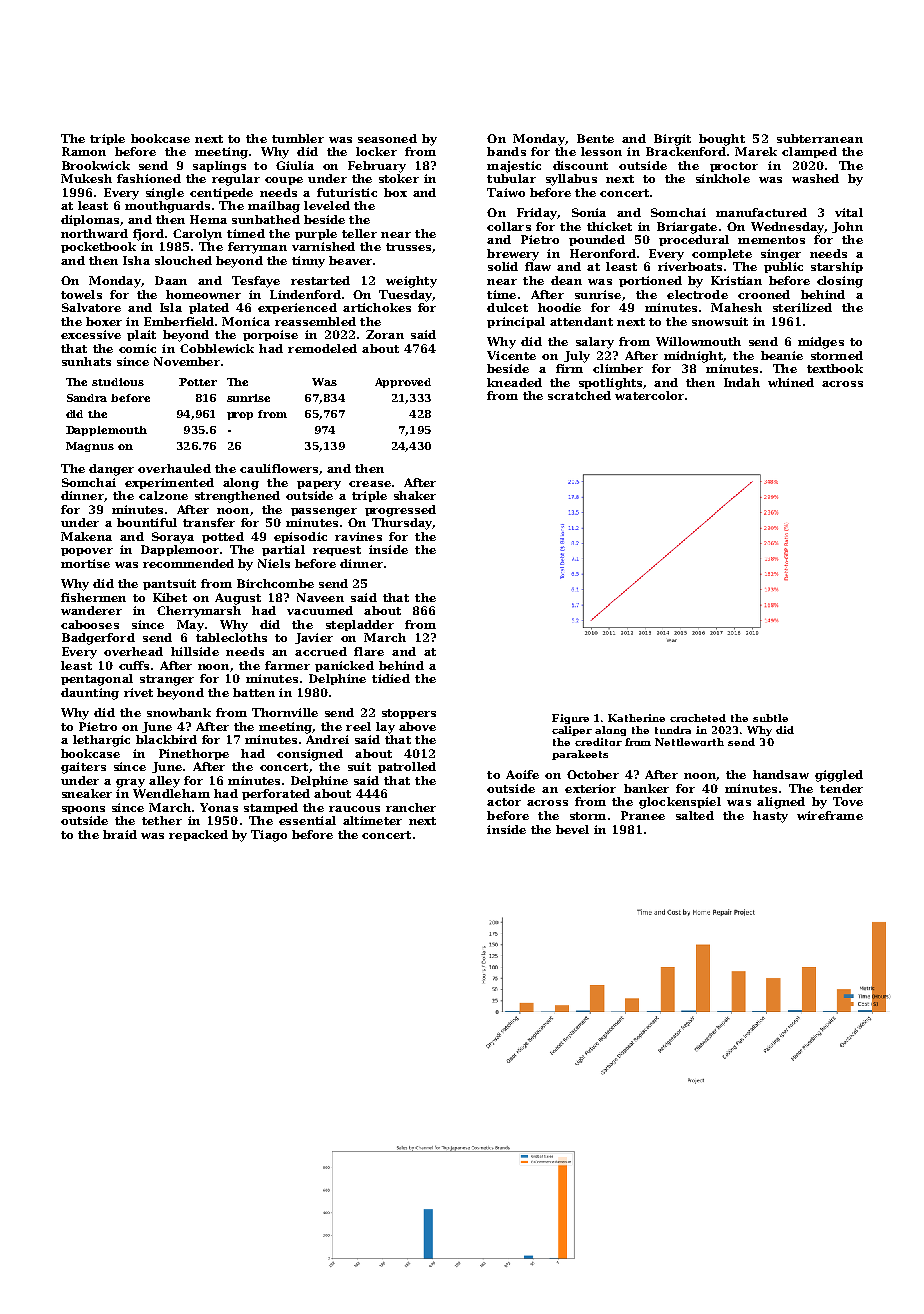 The height and width of the screenshot is (1314, 924). I want to click on teller, so click(359, 233).
